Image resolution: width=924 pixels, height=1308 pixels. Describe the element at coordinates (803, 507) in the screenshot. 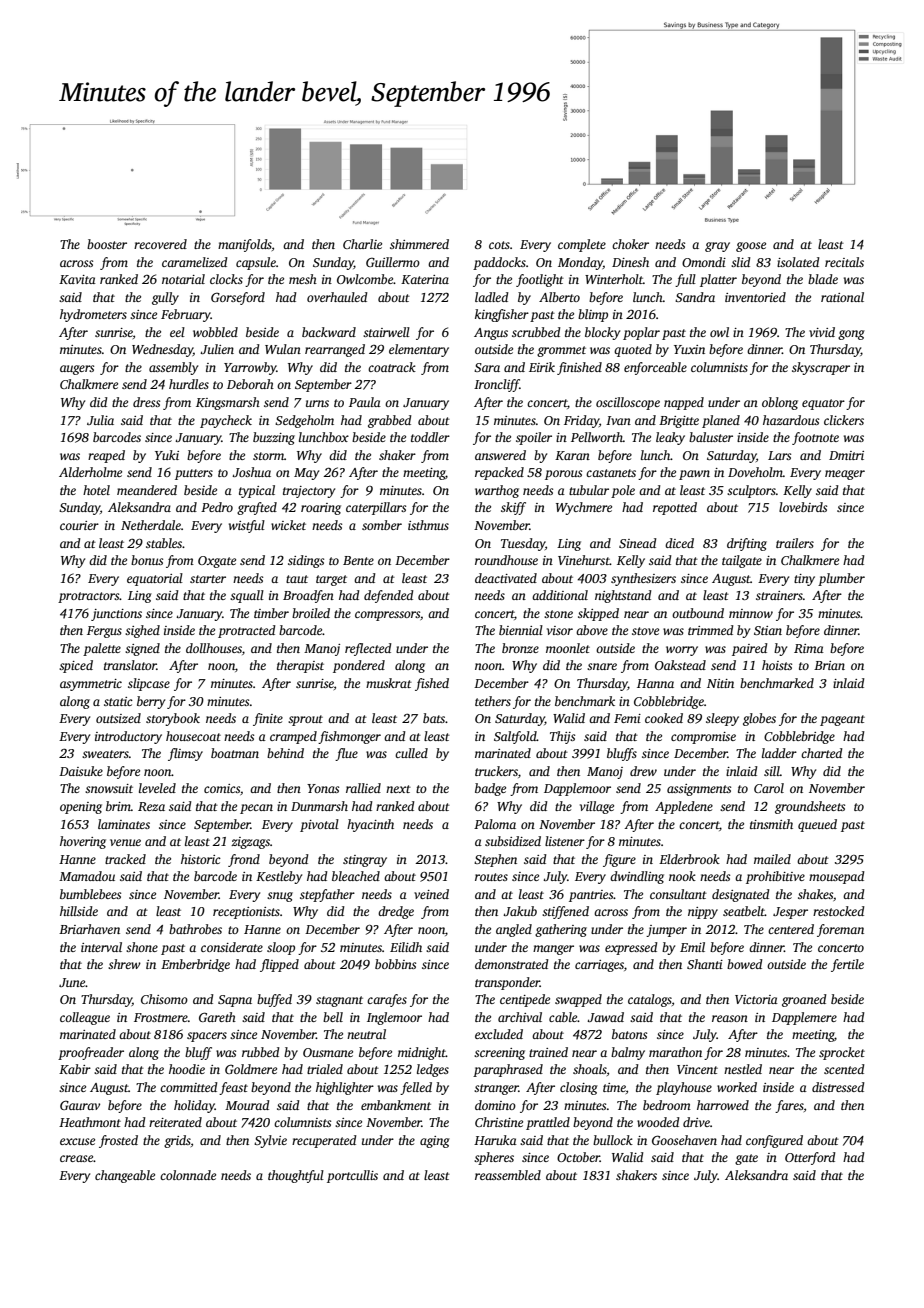

I see `lovebirds` at that location.
